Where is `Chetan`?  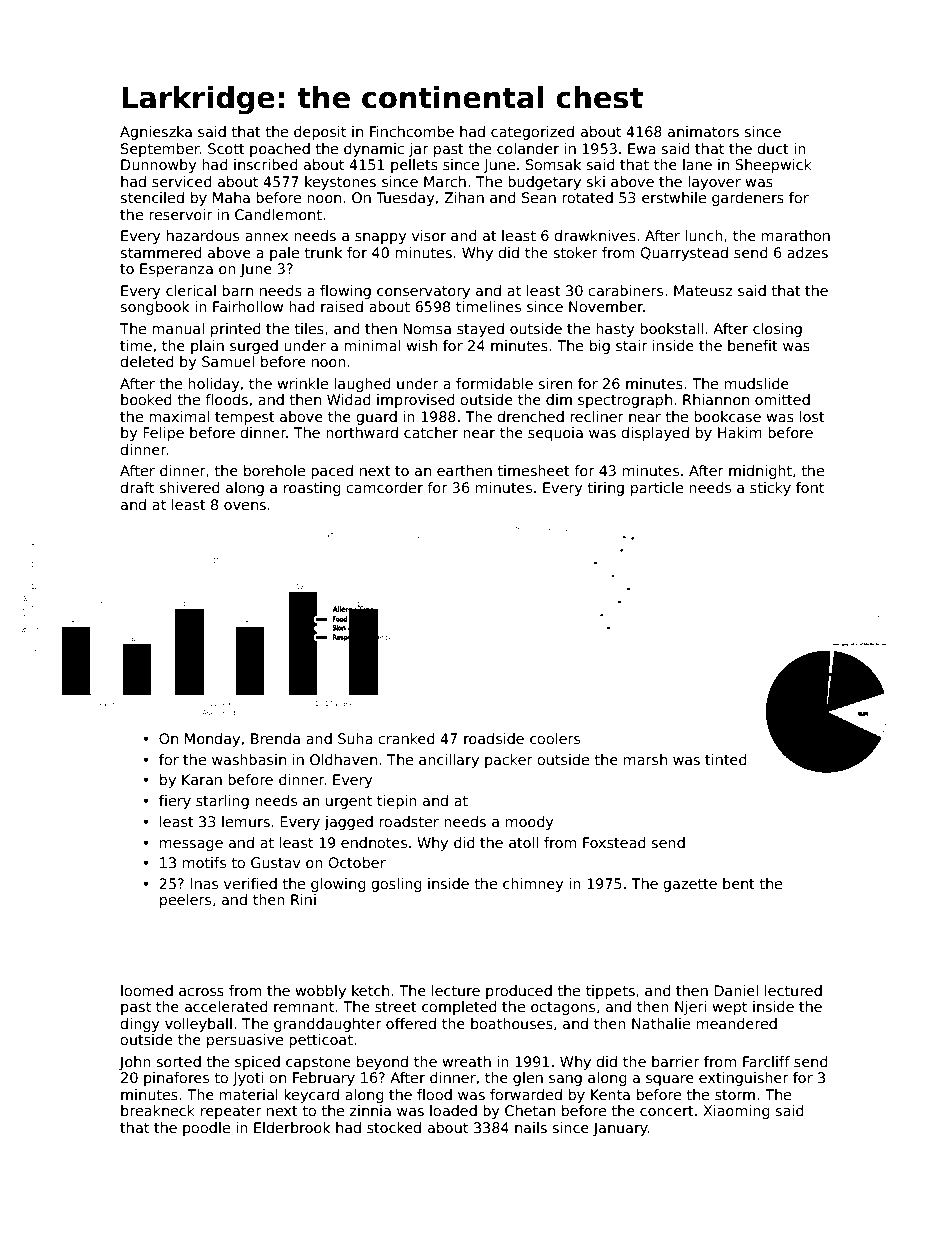 Chetan is located at coordinates (530, 1110).
